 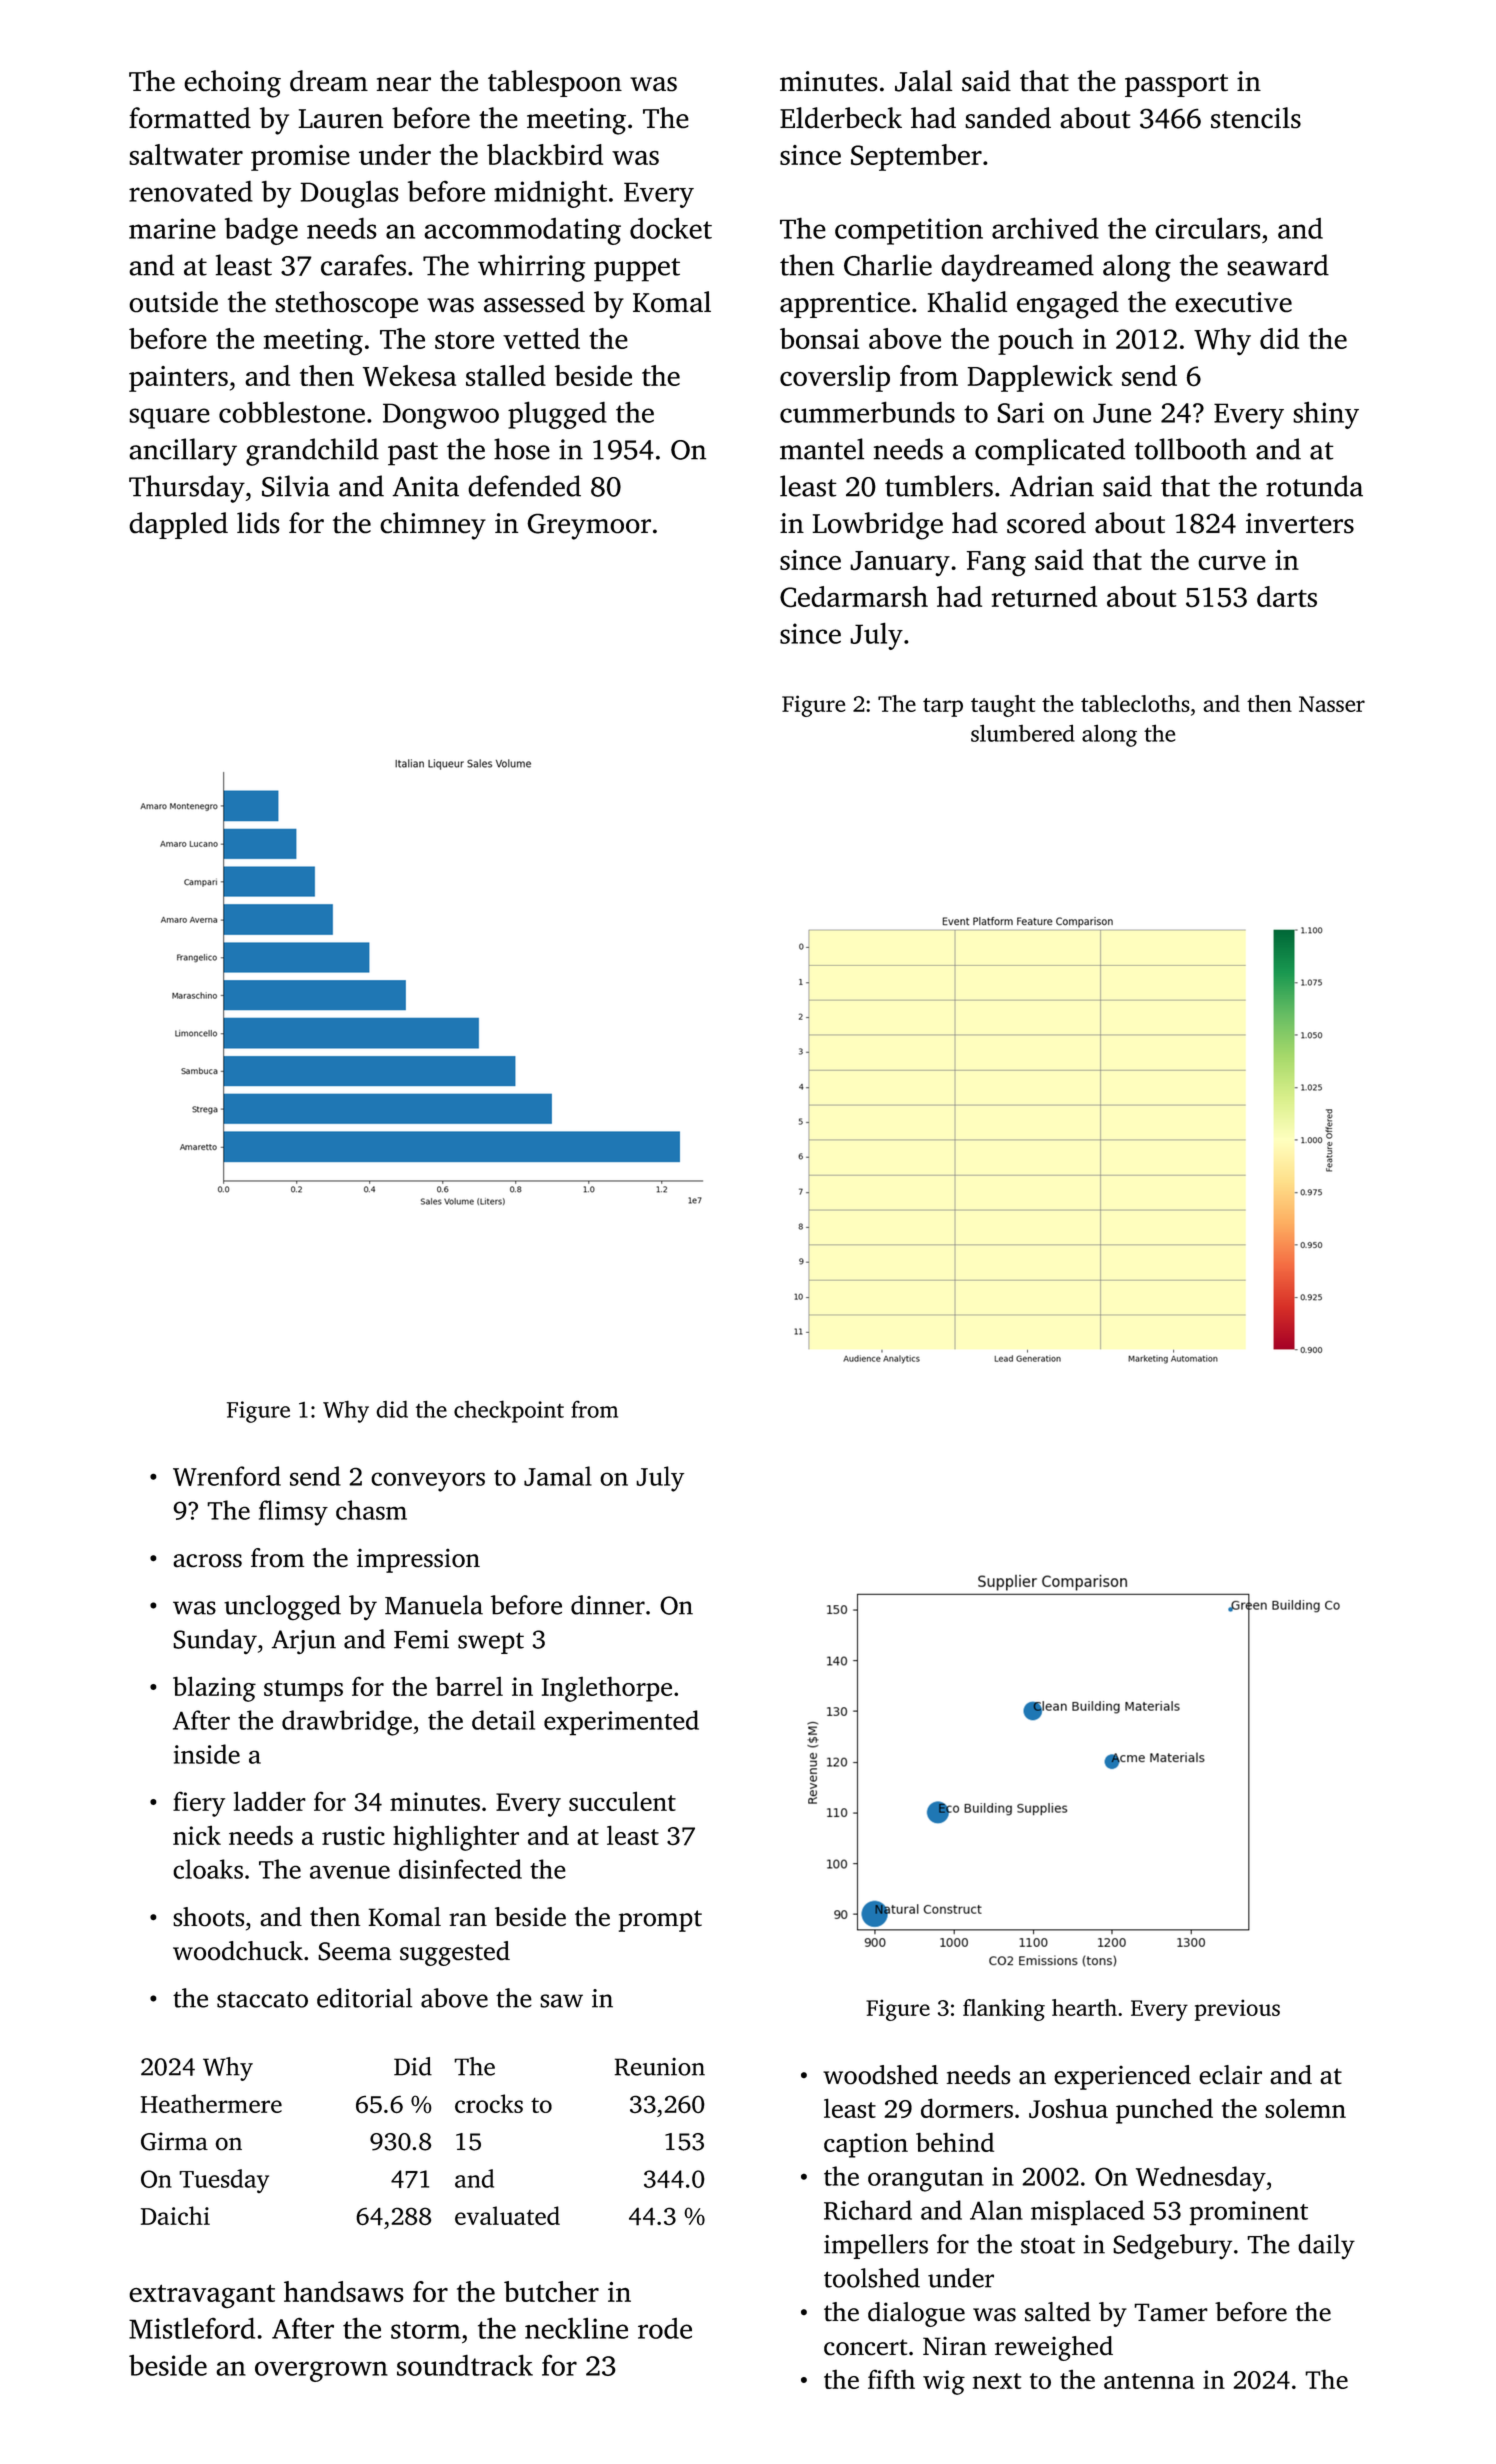 What do you see at coordinates (340, 118) in the screenshot?
I see `Lauren` at bounding box center [340, 118].
